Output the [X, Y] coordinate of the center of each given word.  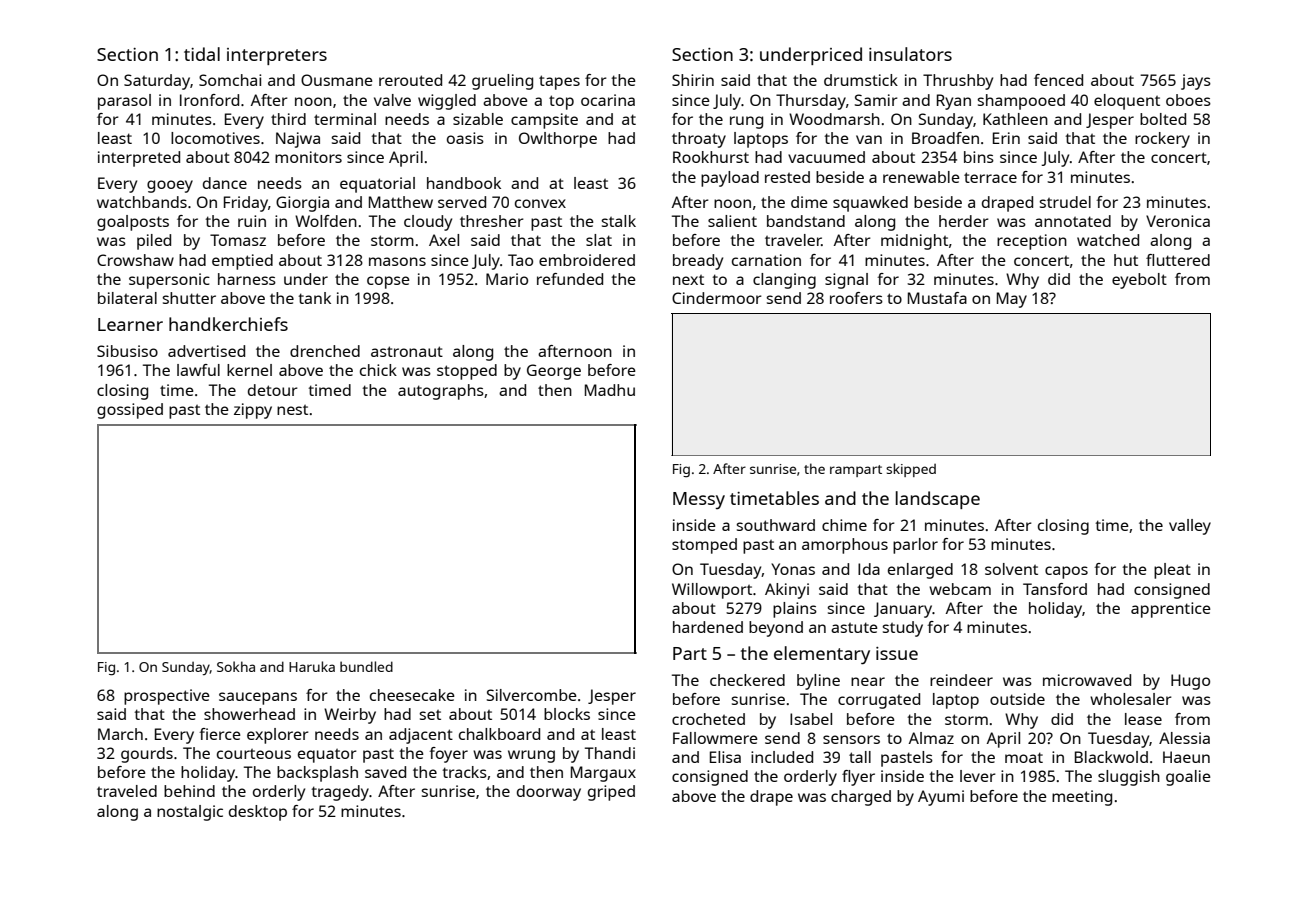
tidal [202, 54]
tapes [559, 82]
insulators [910, 54]
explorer [278, 736]
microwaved [1087, 680]
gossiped [130, 411]
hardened [708, 627]
